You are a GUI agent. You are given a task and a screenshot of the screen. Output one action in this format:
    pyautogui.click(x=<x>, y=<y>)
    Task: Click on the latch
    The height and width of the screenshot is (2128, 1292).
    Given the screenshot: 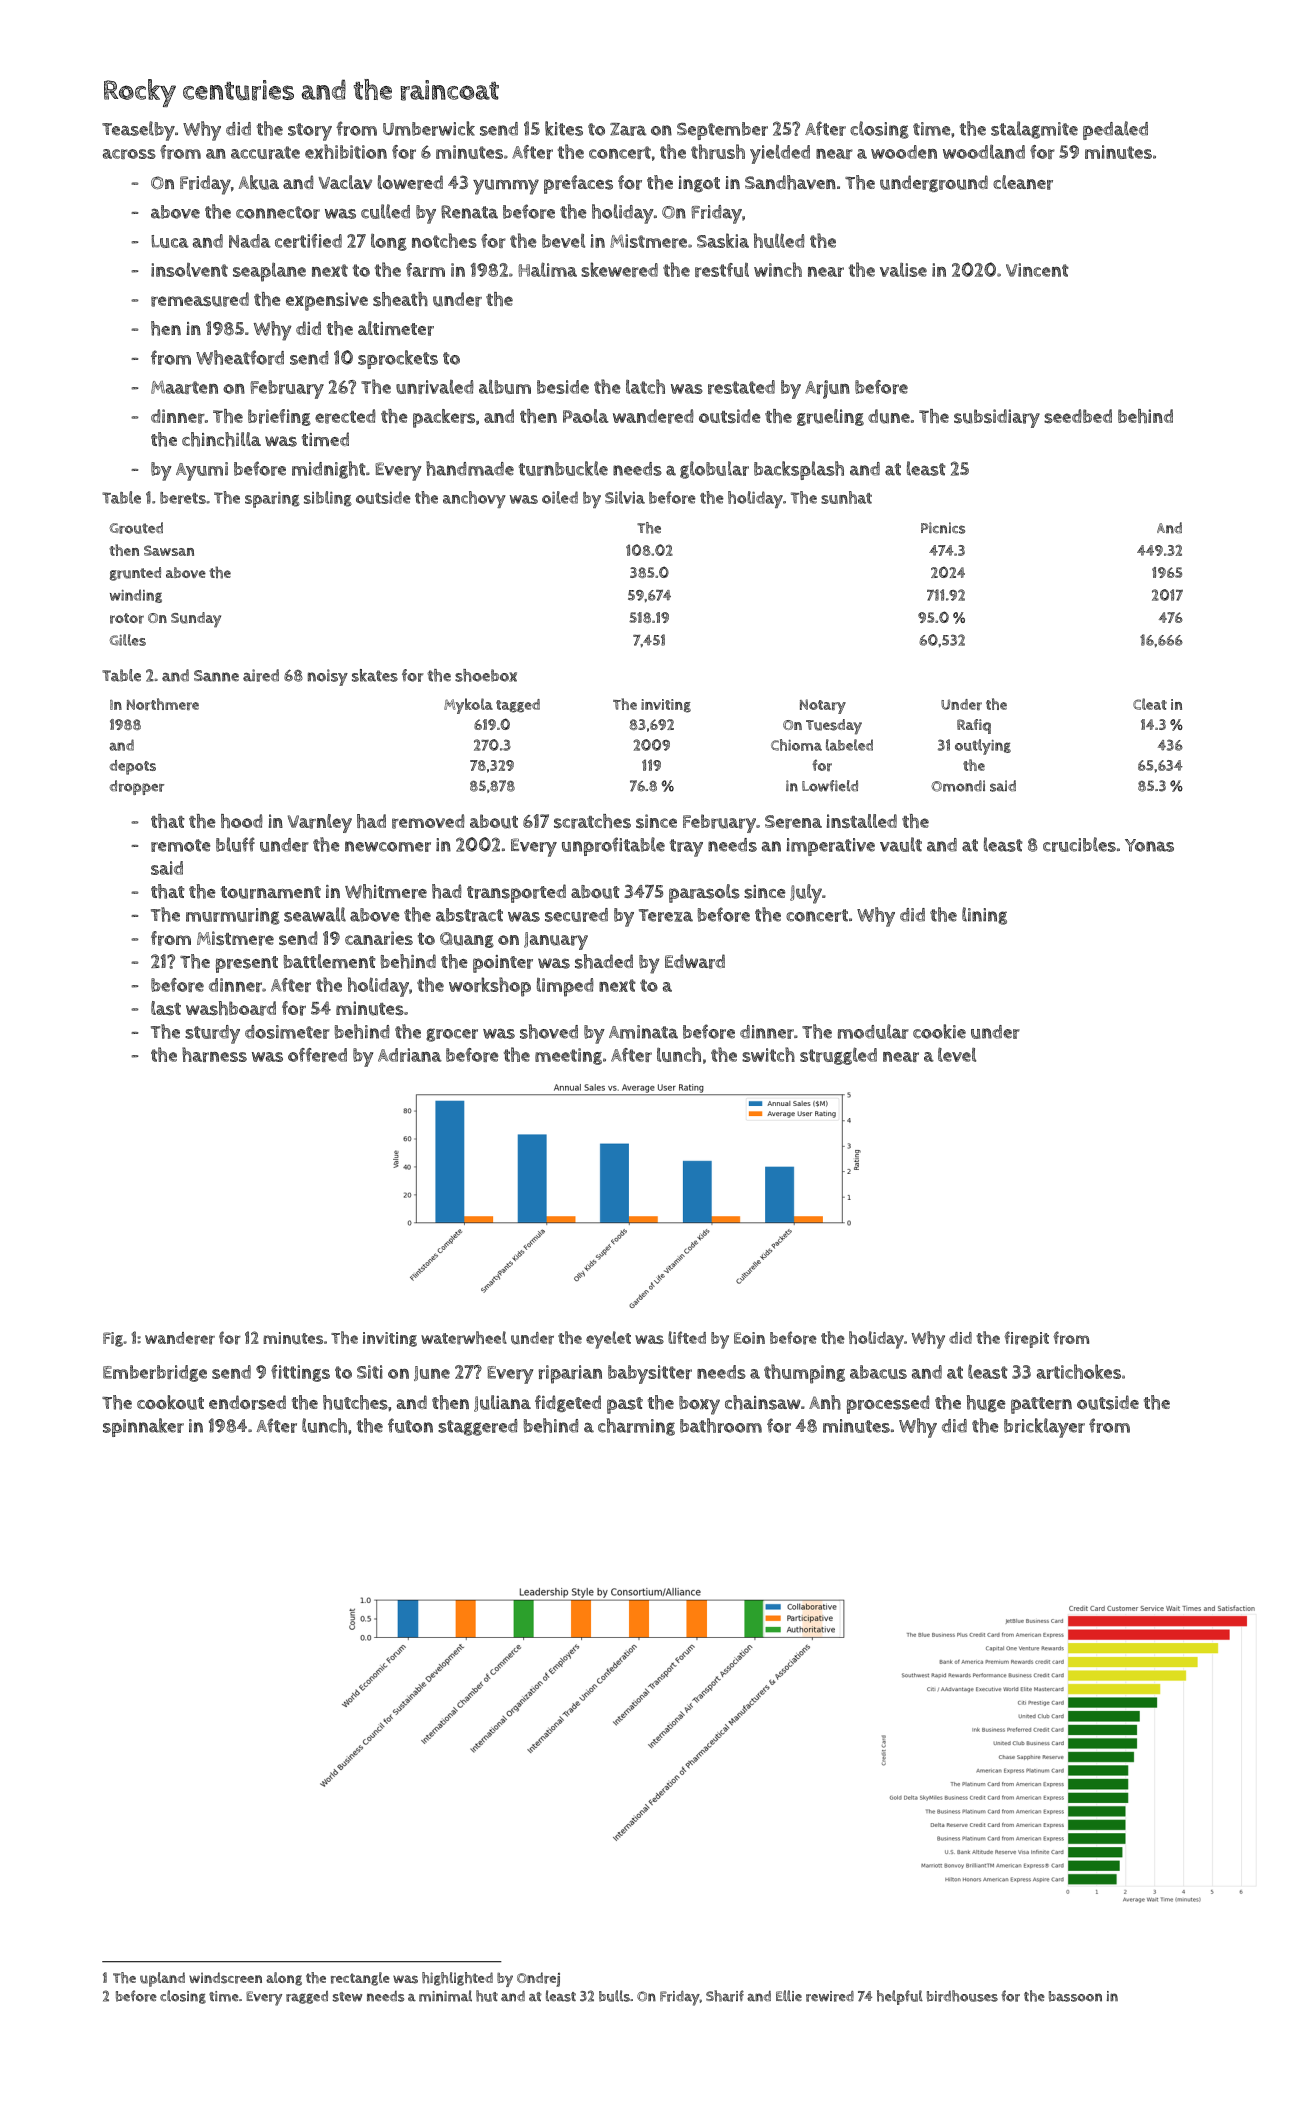 What is the action you would take?
    pyautogui.click(x=645, y=386)
